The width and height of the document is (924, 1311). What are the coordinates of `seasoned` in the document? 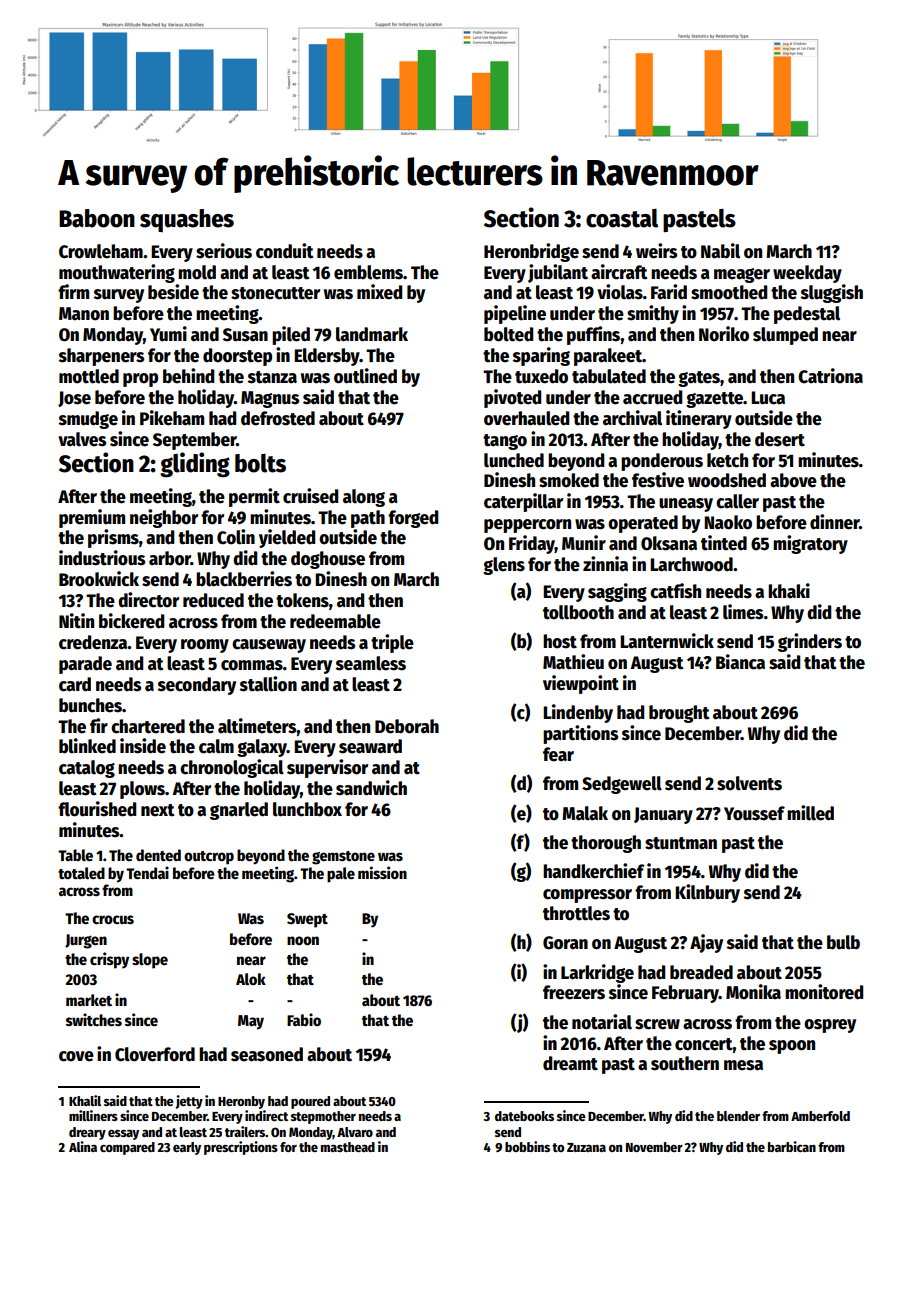 It's located at (267, 1054).
